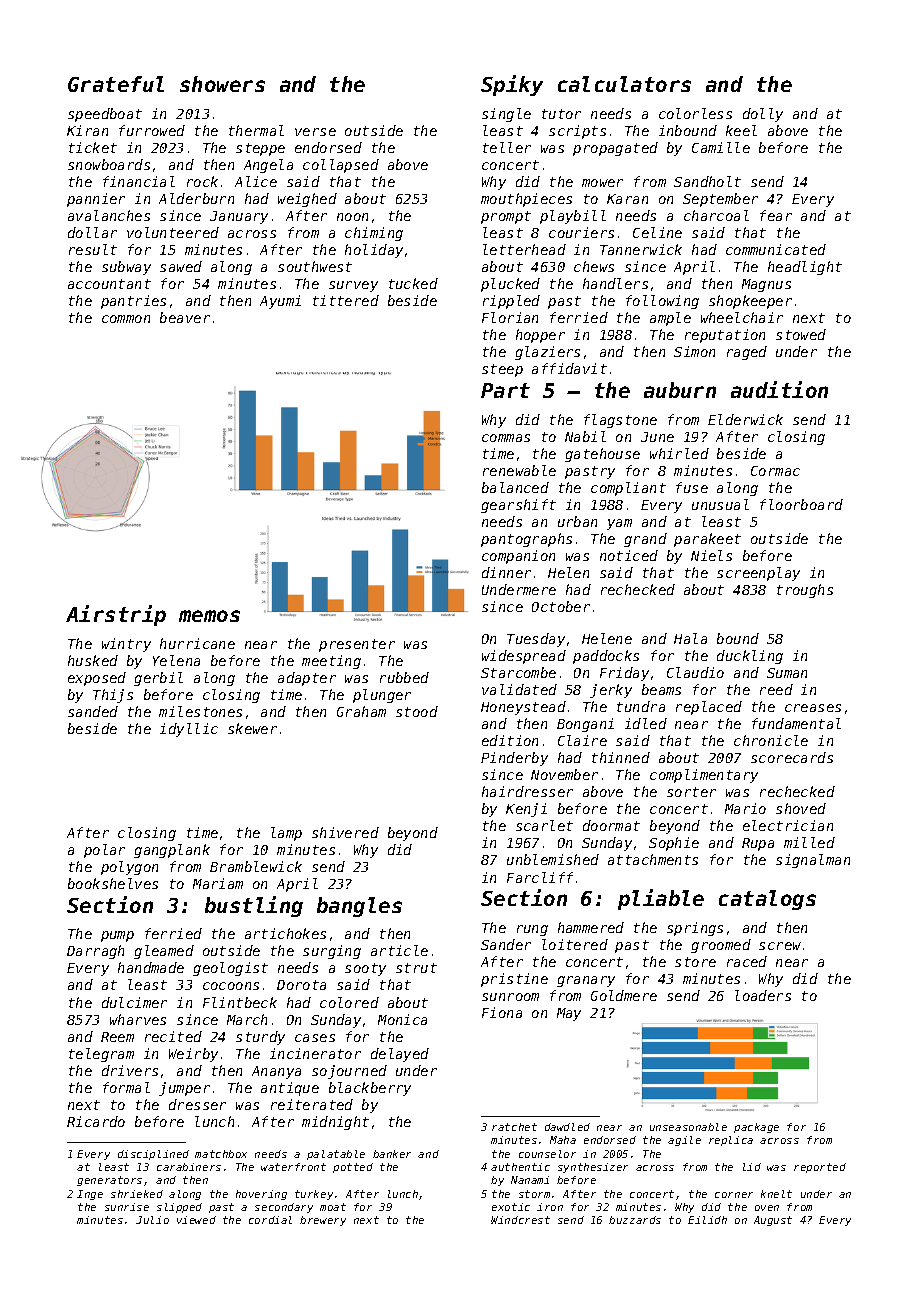 The image size is (924, 1308). What do you see at coordinates (333, 1207) in the image?
I see `moat` at bounding box center [333, 1207].
